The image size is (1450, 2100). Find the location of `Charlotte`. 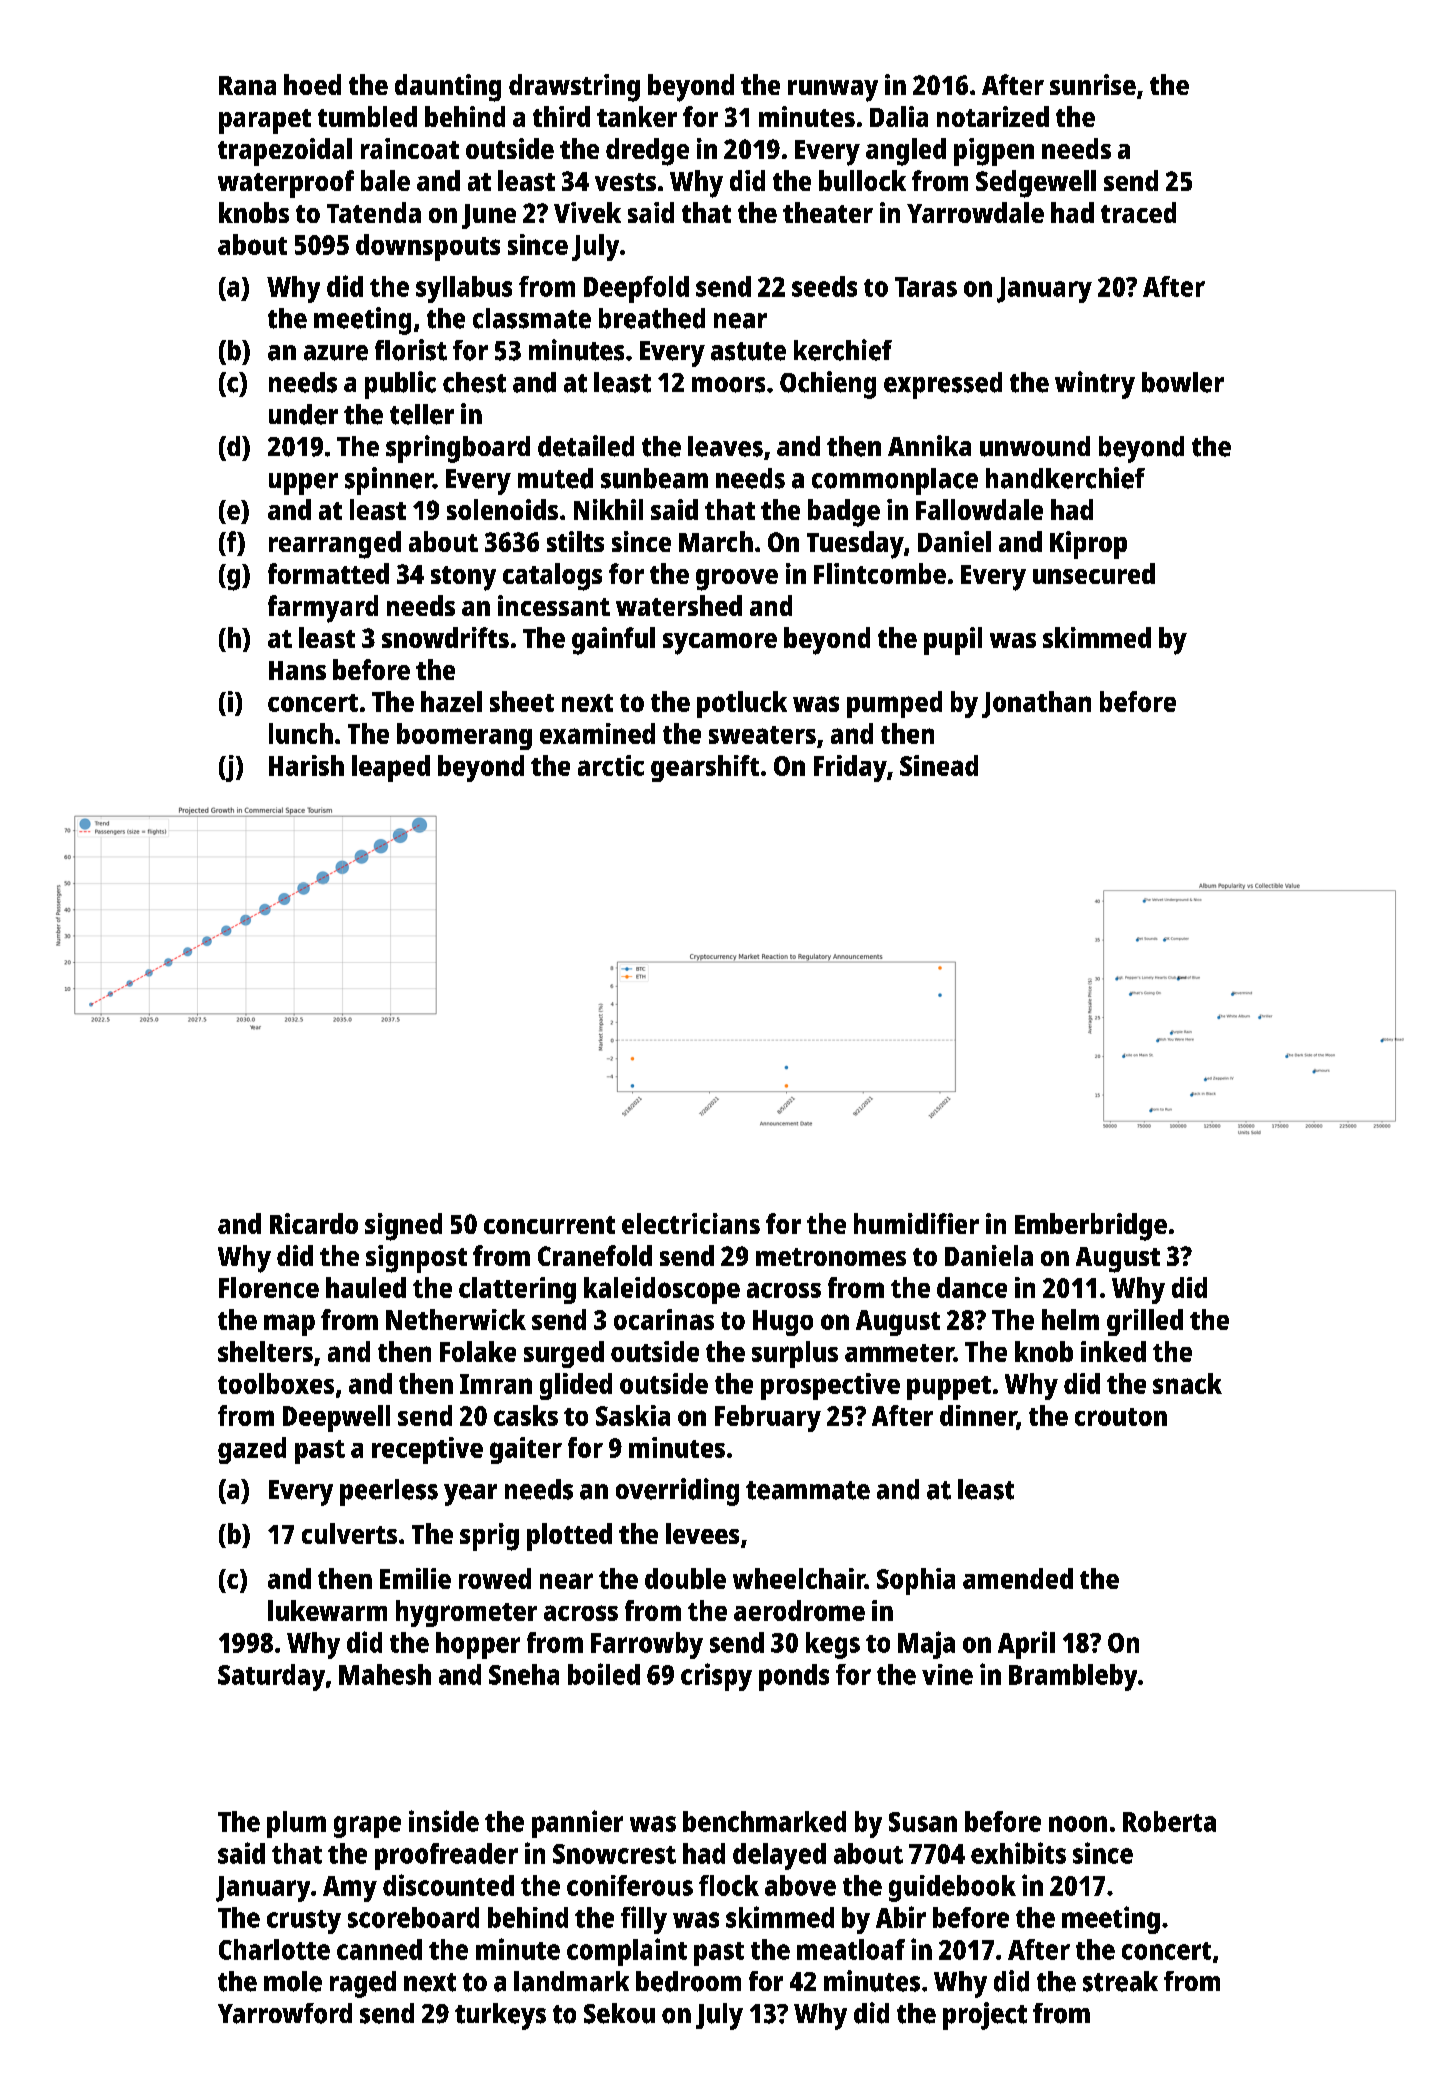

Charlotte is located at coordinates (274, 1949).
